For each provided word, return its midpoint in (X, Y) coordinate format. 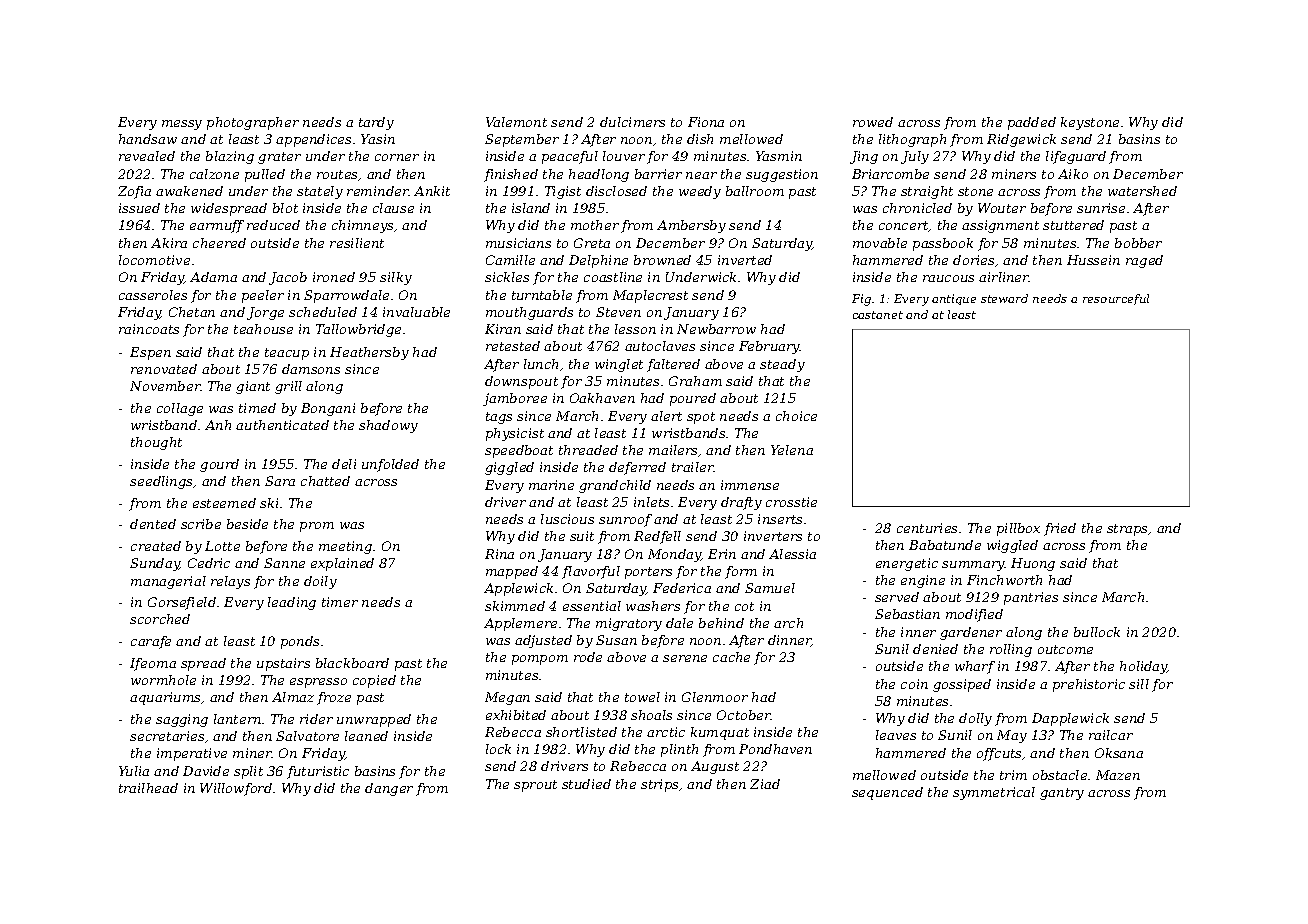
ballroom (755, 191)
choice (796, 416)
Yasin (378, 139)
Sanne (284, 563)
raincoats (149, 329)
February (769, 347)
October (744, 715)
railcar (1111, 735)
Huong (1033, 564)
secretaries (167, 736)
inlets (651, 502)
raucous (948, 278)
